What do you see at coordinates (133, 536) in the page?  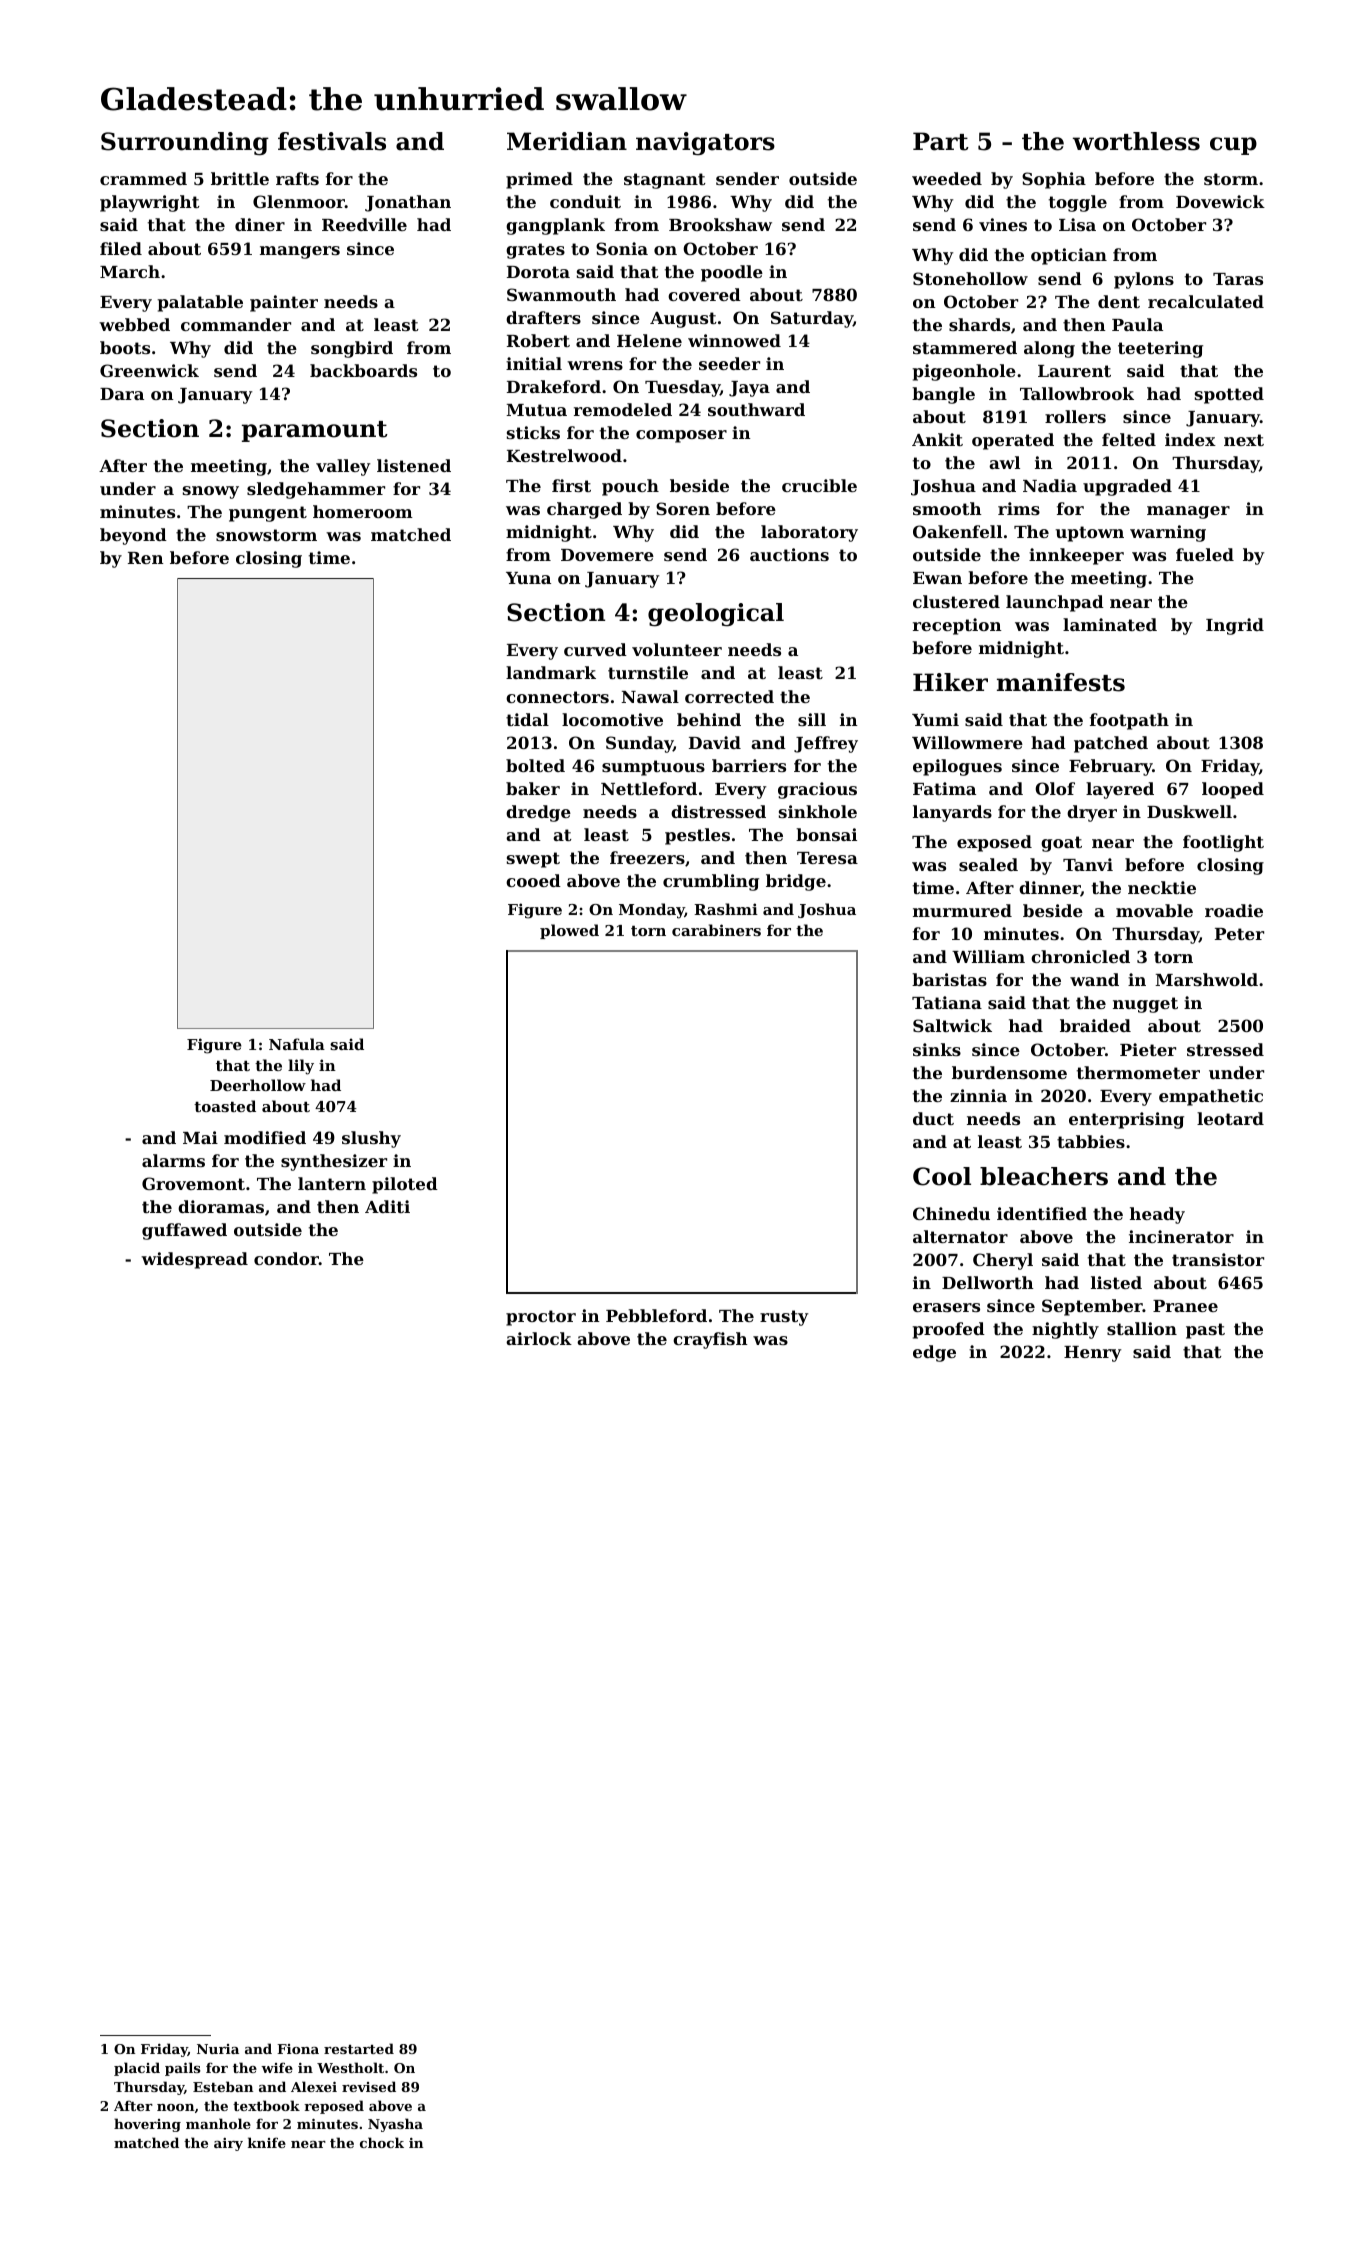 I see `beyond` at bounding box center [133, 536].
